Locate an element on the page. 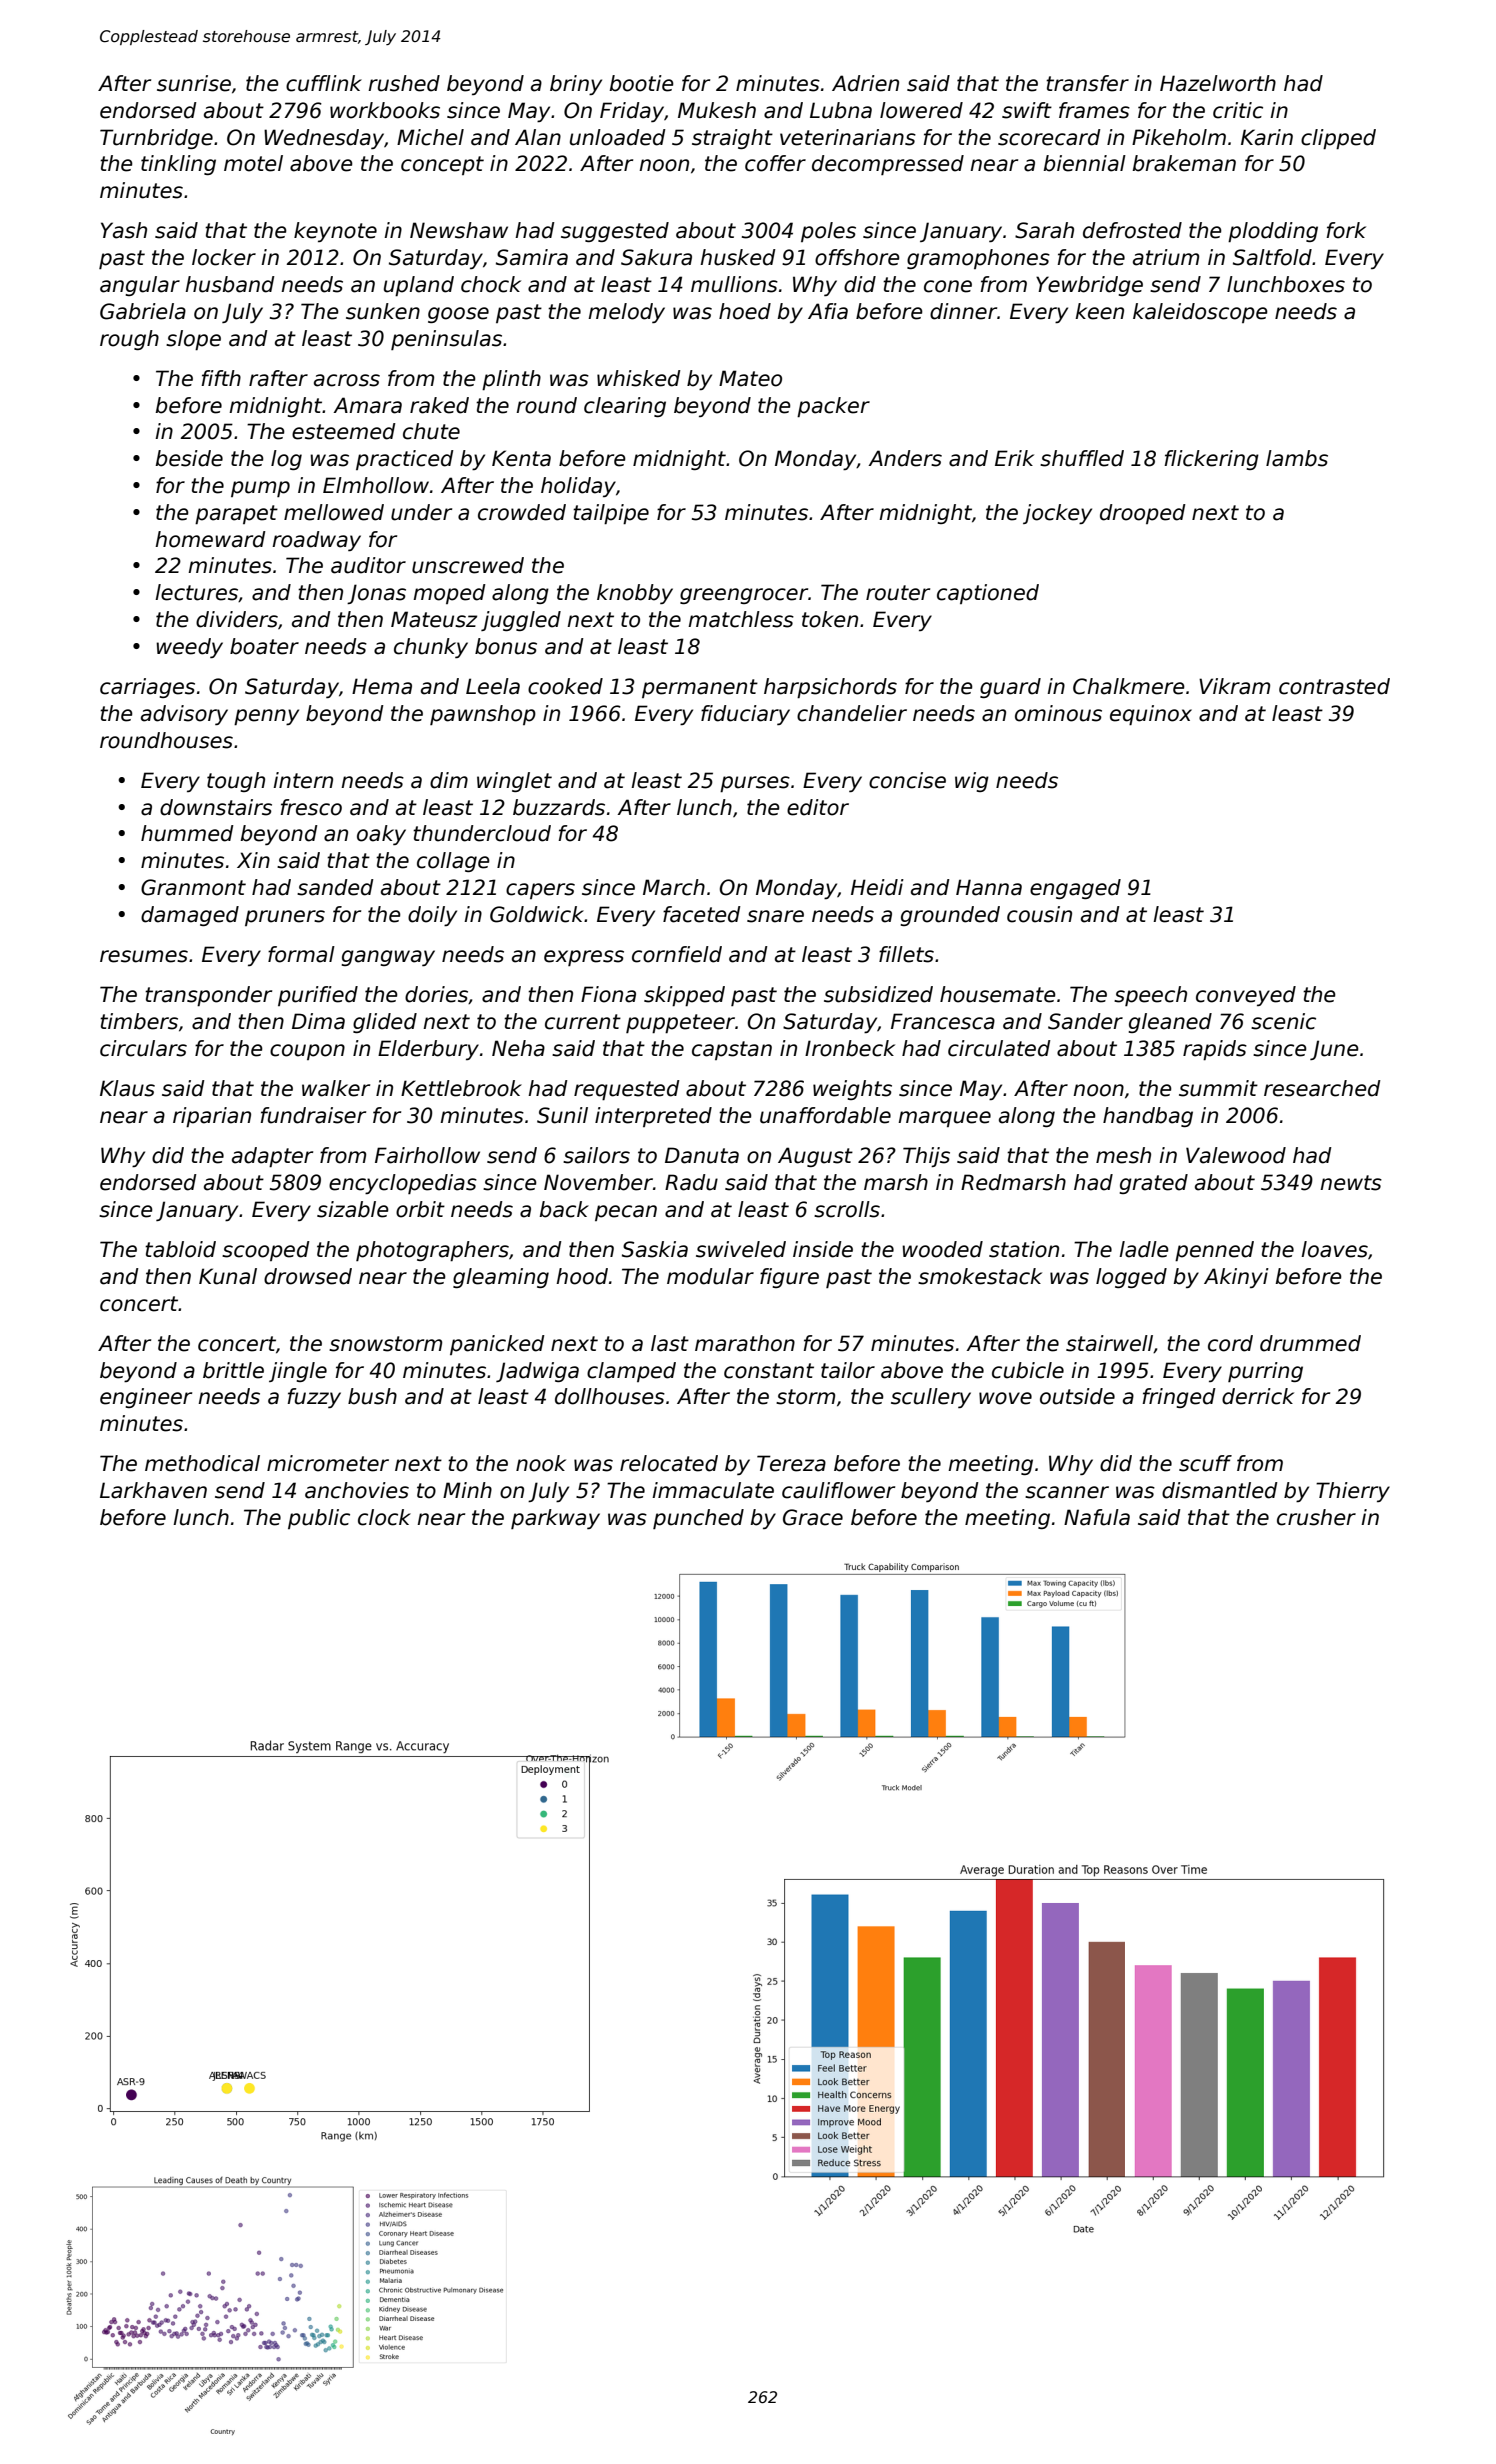 The width and height of the document is (1496, 2464). oaky is located at coordinates (381, 835).
